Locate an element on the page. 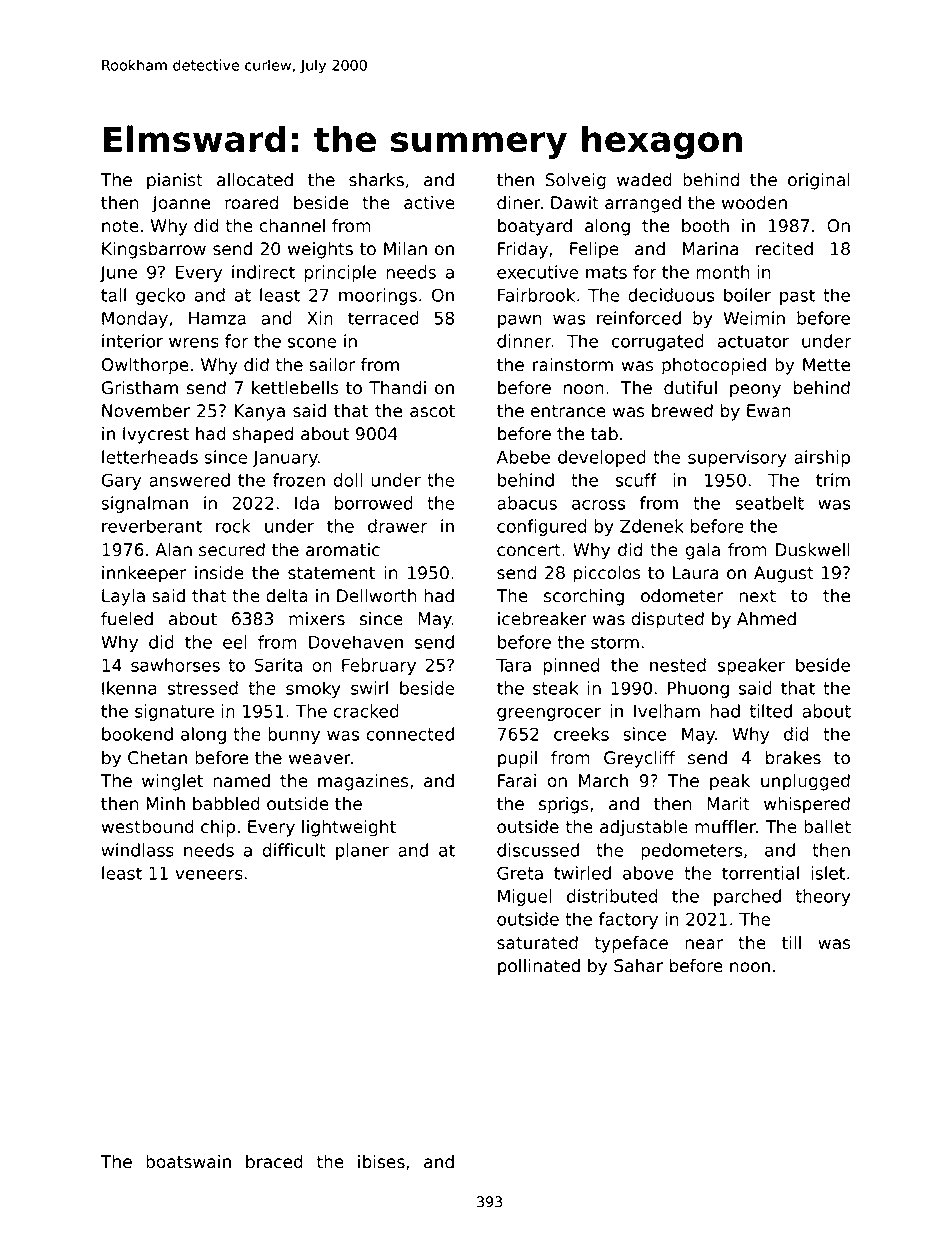 The image size is (952, 1233). windlass is located at coordinates (137, 850).
